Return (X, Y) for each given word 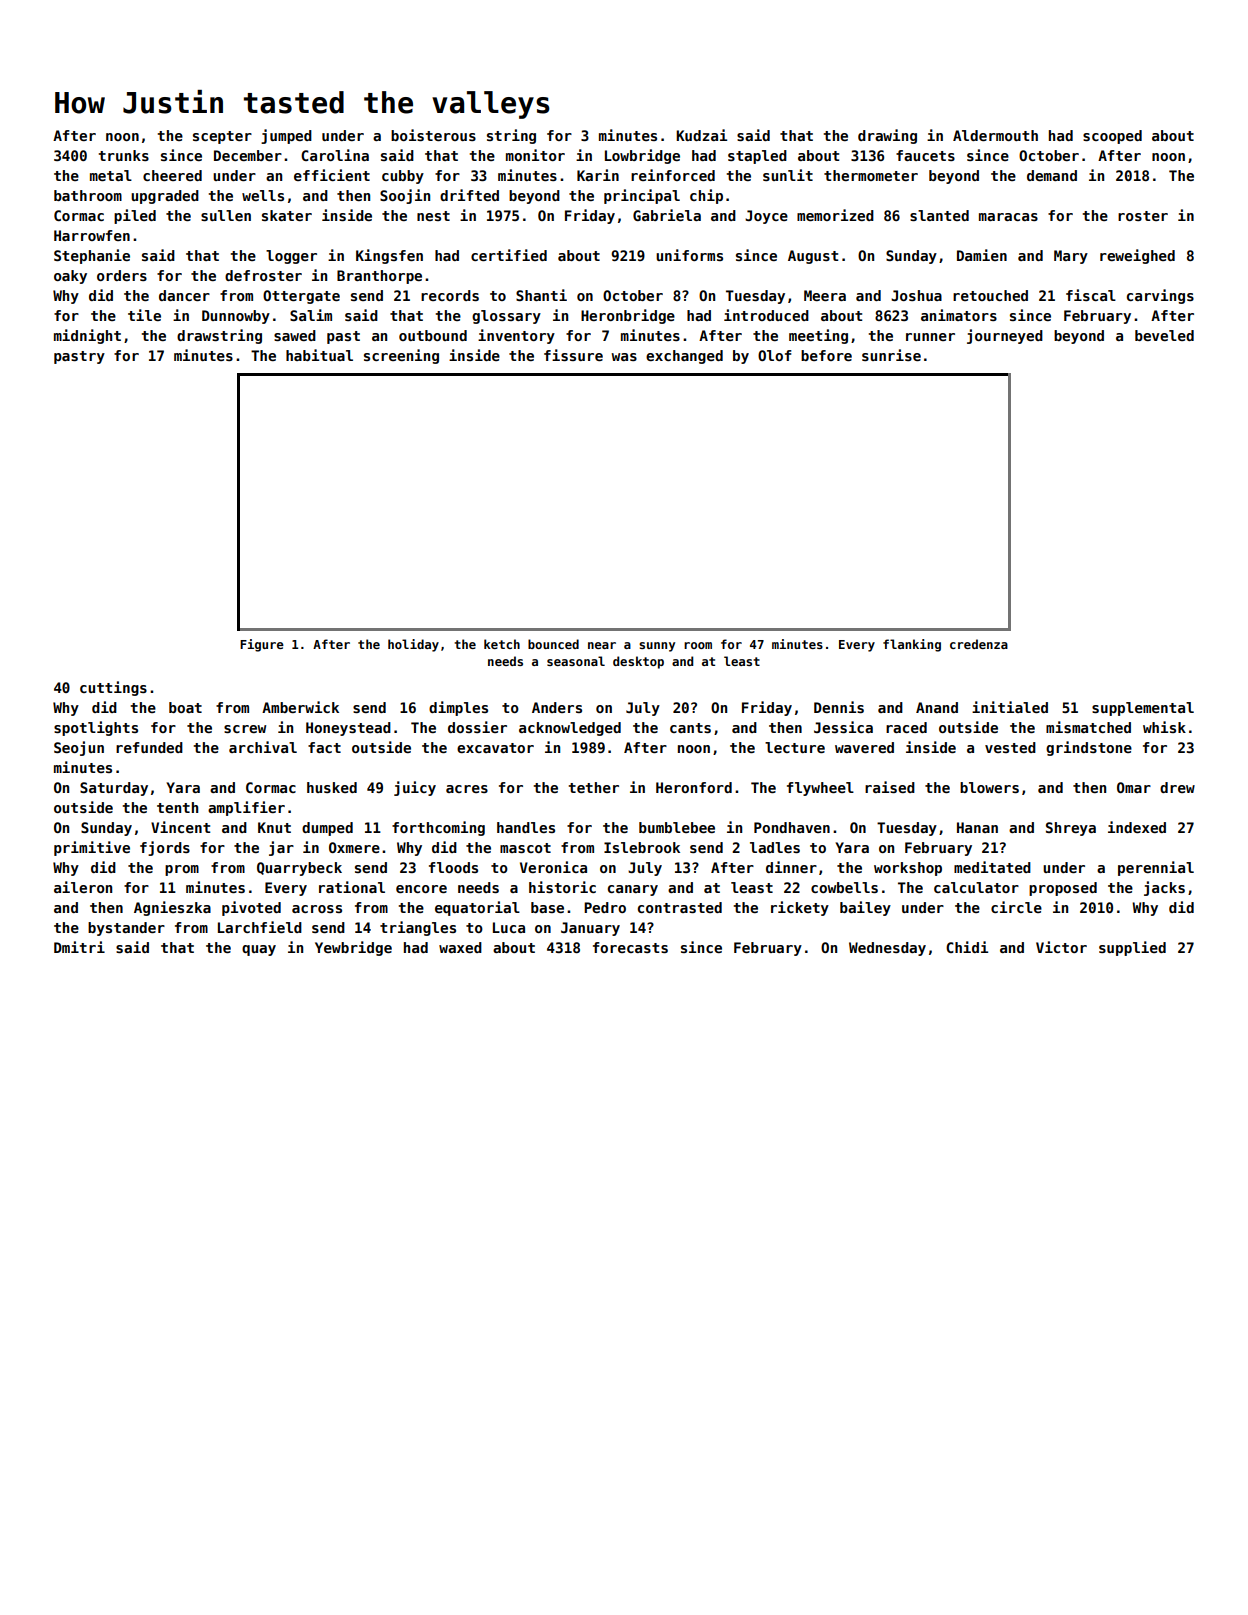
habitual (319, 355)
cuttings (113, 688)
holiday (413, 645)
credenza (979, 644)
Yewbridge (353, 948)
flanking (912, 645)
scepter (222, 137)
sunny (657, 647)
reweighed (1137, 256)
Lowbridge (642, 156)
